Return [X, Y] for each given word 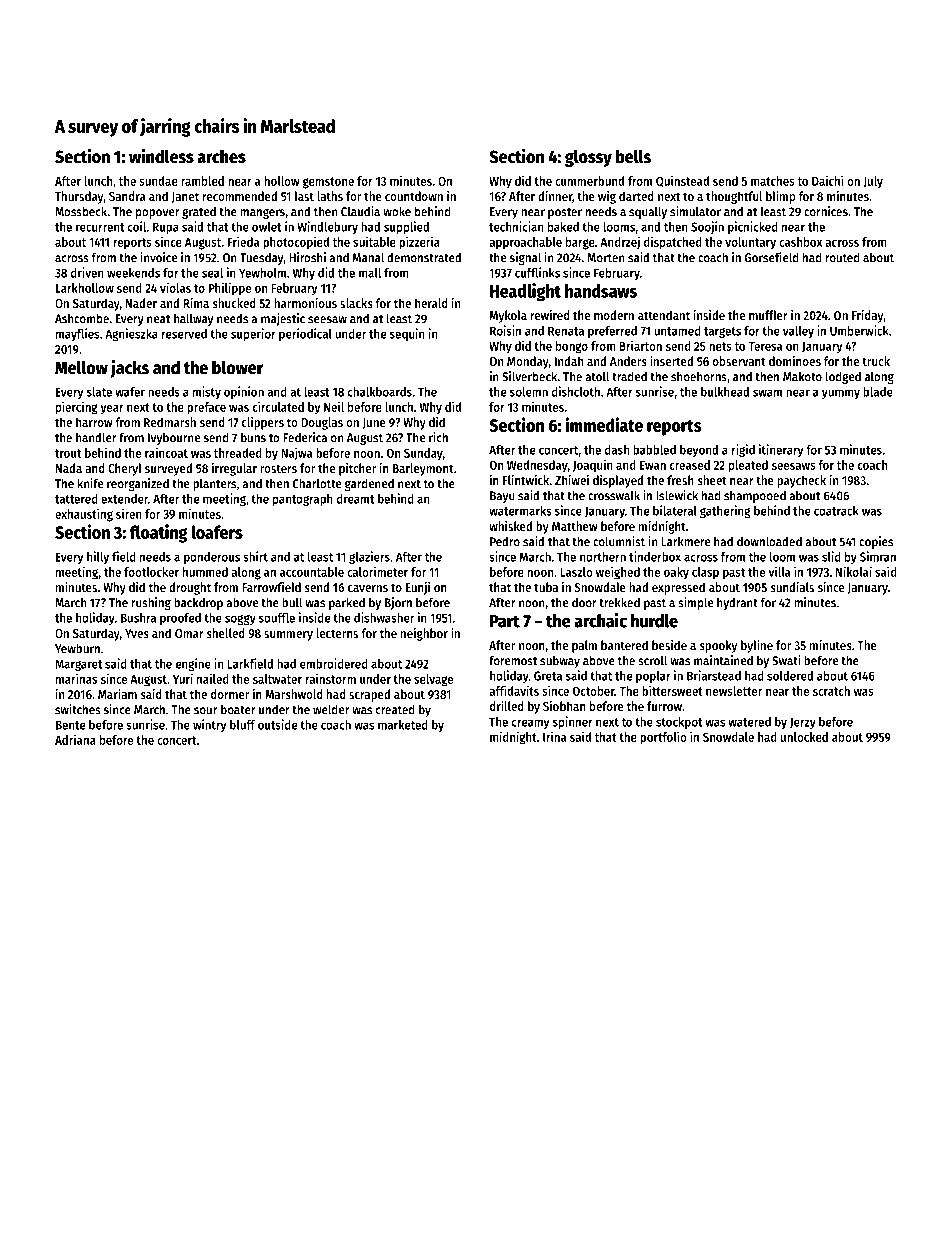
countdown [414, 196]
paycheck [801, 481]
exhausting [84, 515]
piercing [77, 408]
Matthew [575, 526]
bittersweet [672, 690]
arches [221, 156]
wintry [209, 725]
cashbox [800, 242]
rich [438, 437]
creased [690, 465]
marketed [403, 725]
